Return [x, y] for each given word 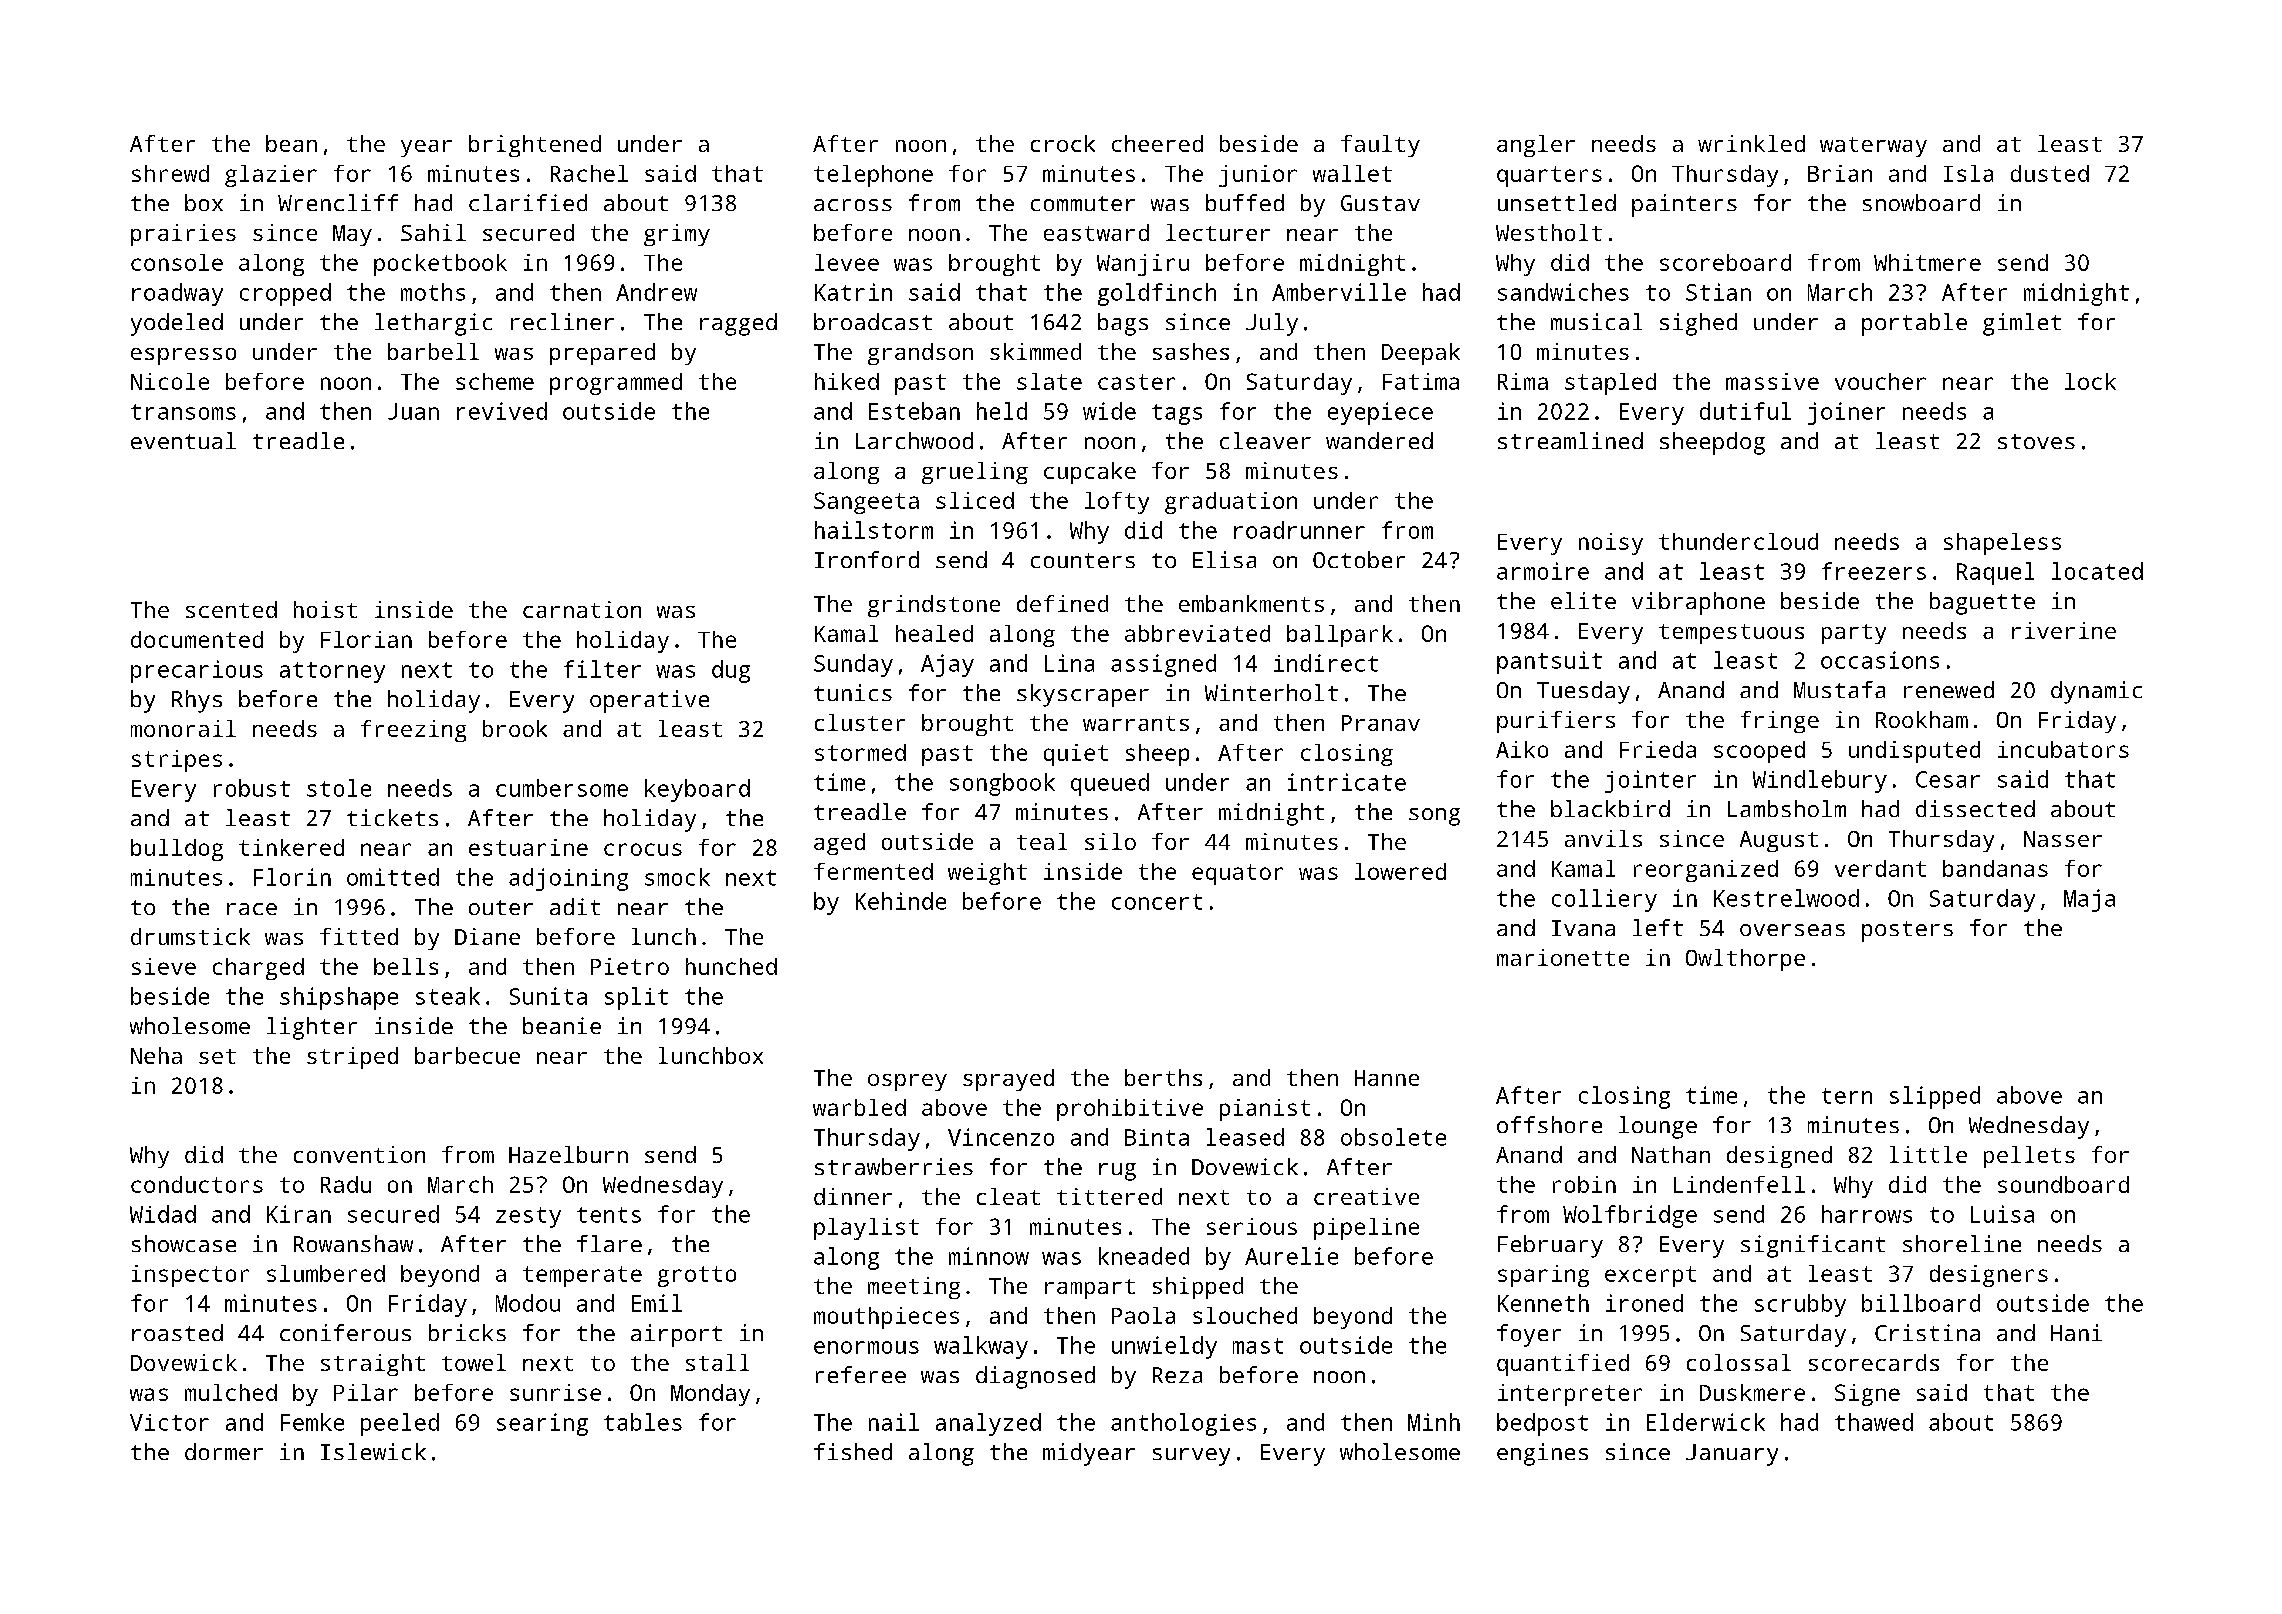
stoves [2036, 441]
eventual [183, 440]
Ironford [867, 559]
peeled [400, 1424]
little [1928, 1154]
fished [853, 1451]
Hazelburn [568, 1154]
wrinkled [1751, 143]
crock [1063, 143]
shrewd [170, 173]
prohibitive [1130, 1110]
